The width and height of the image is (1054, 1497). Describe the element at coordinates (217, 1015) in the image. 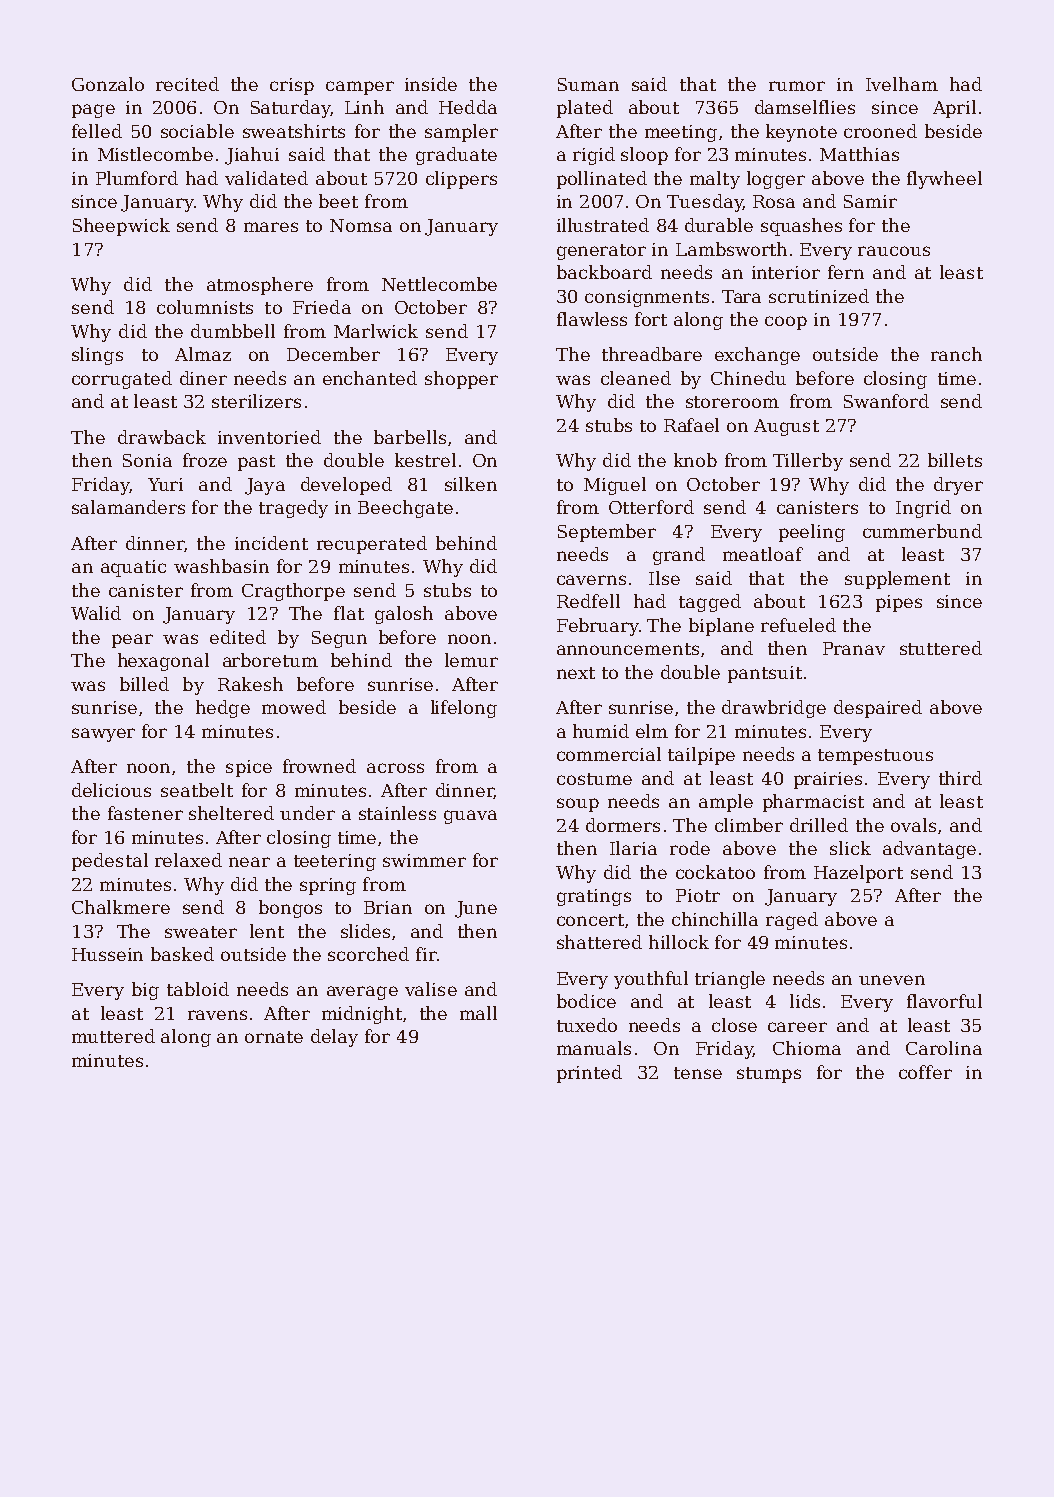

I see `ravens` at that location.
